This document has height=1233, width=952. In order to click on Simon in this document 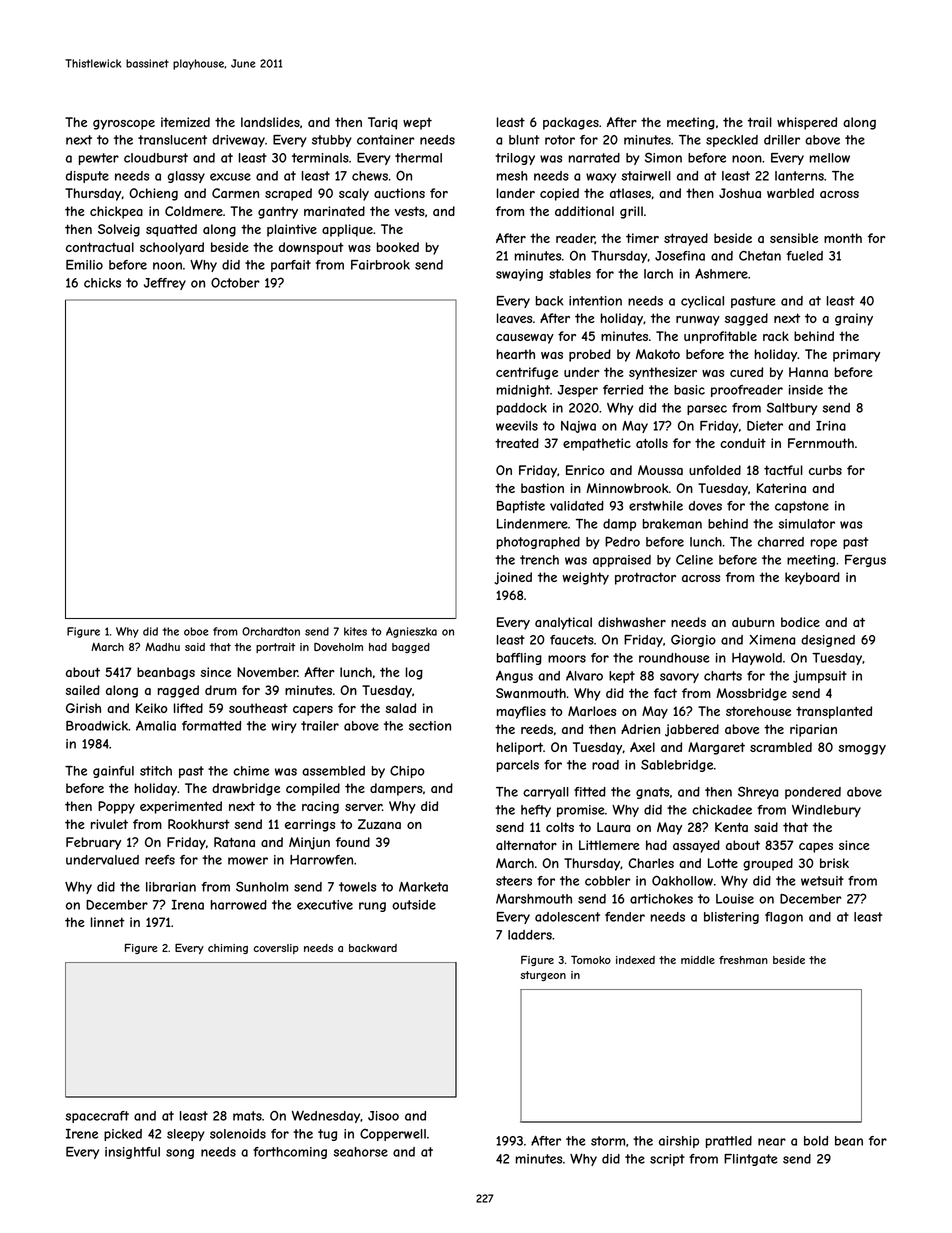, I will do `click(663, 157)`.
